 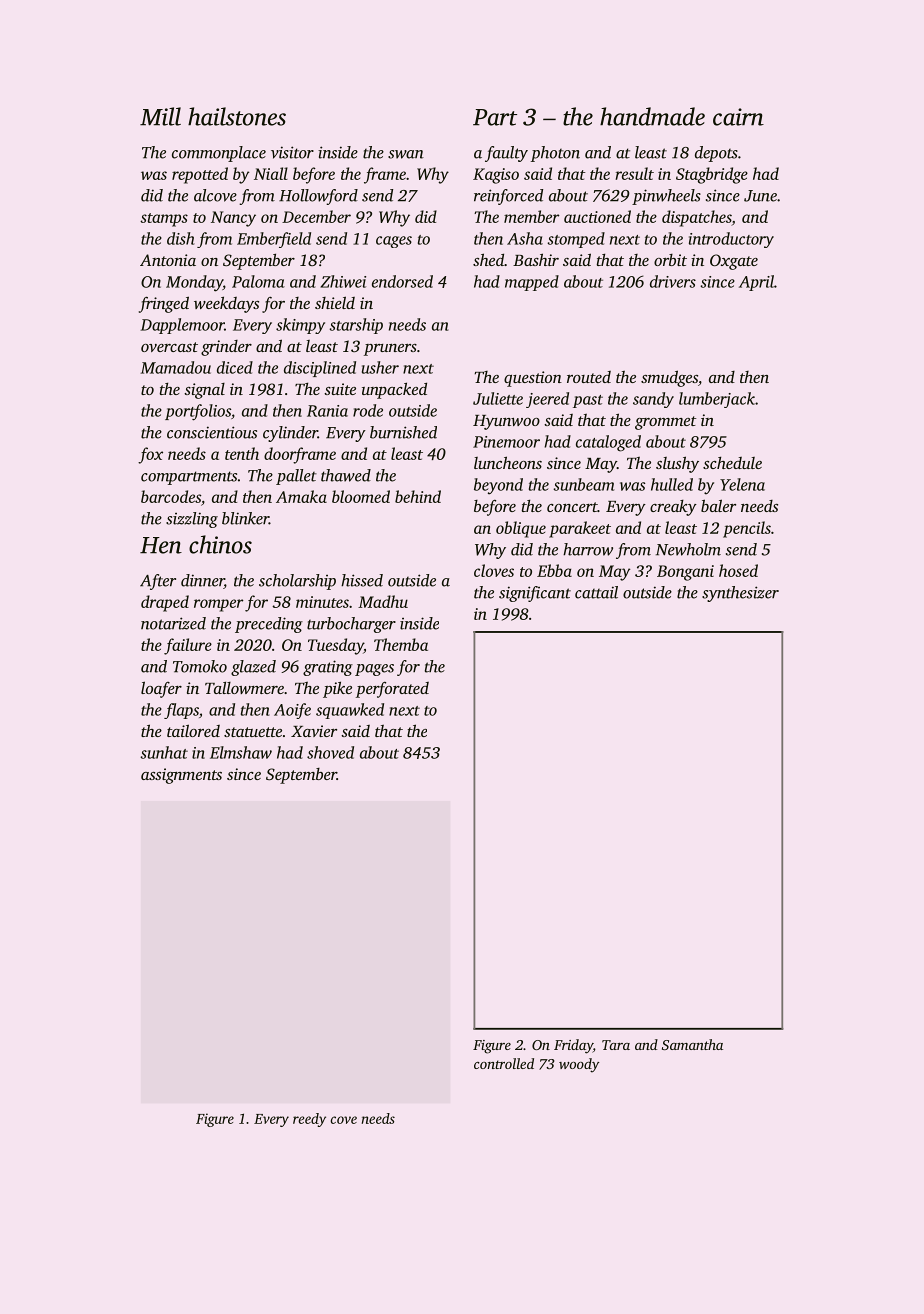 I want to click on tenth, so click(x=242, y=453).
